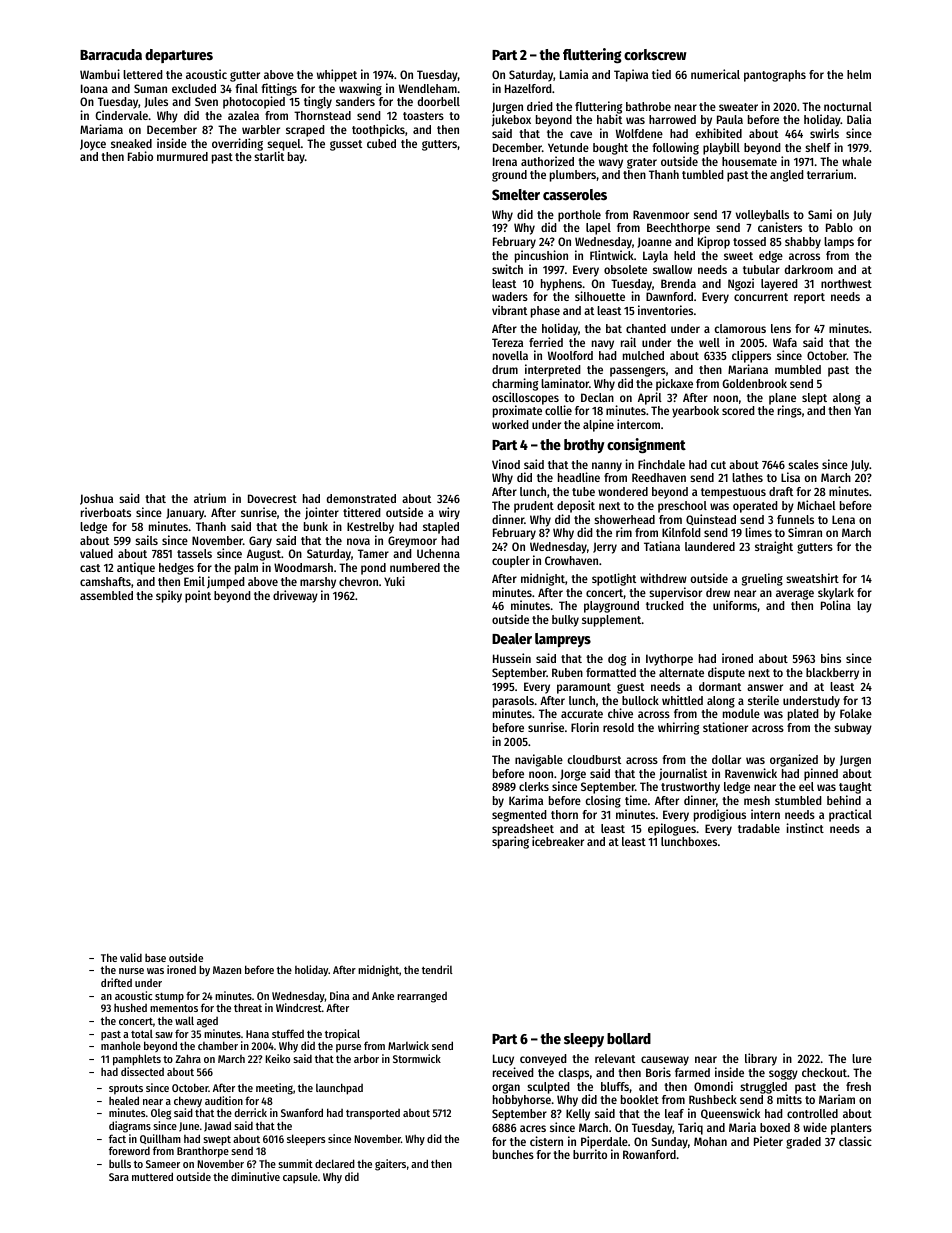 The width and height of the document is (952, 1233). What do you see at coordinates (96, 499) in the document?
I see `Joshua` at bounding box center [96, 499].
